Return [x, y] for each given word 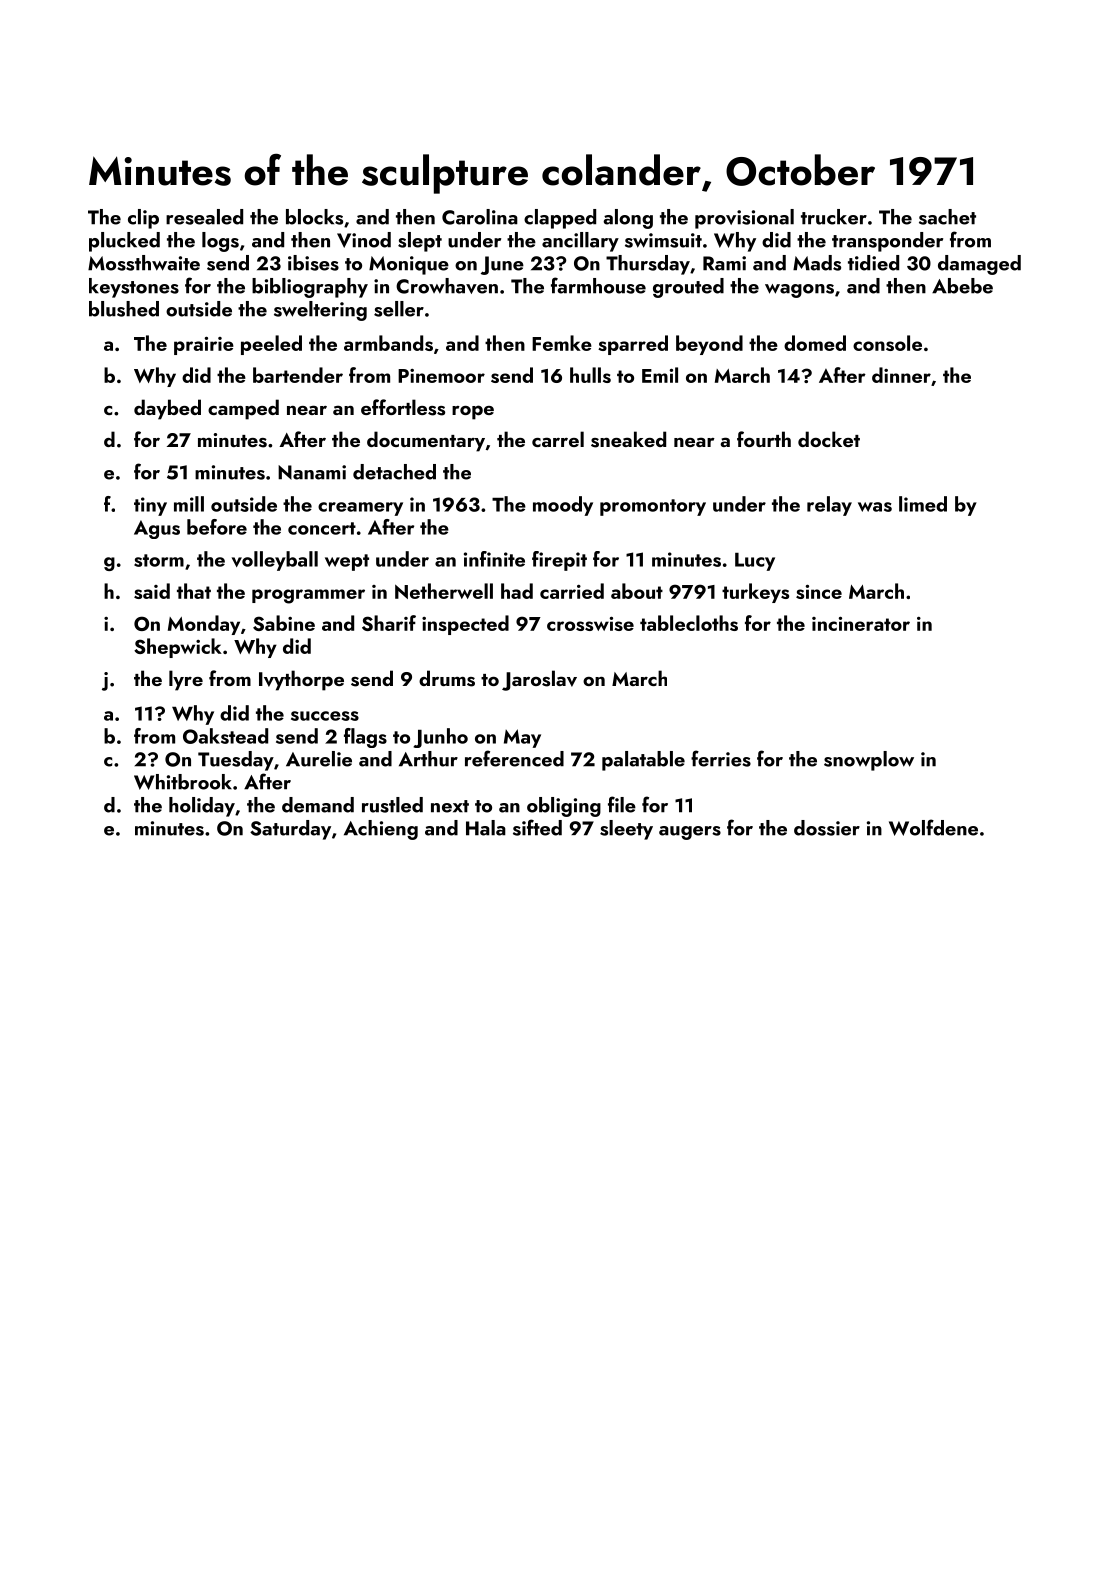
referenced [514, 758]
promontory [653, 507]
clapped [560, 219]
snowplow [869, 761]
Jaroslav [539, 680]
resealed [204, 217]
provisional [744, 219]
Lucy [755, 562]
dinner [901, 375]
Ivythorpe [301, 680]
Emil [660, 375]
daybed [167, 409]
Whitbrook [183, 782]
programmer [308, 596]
